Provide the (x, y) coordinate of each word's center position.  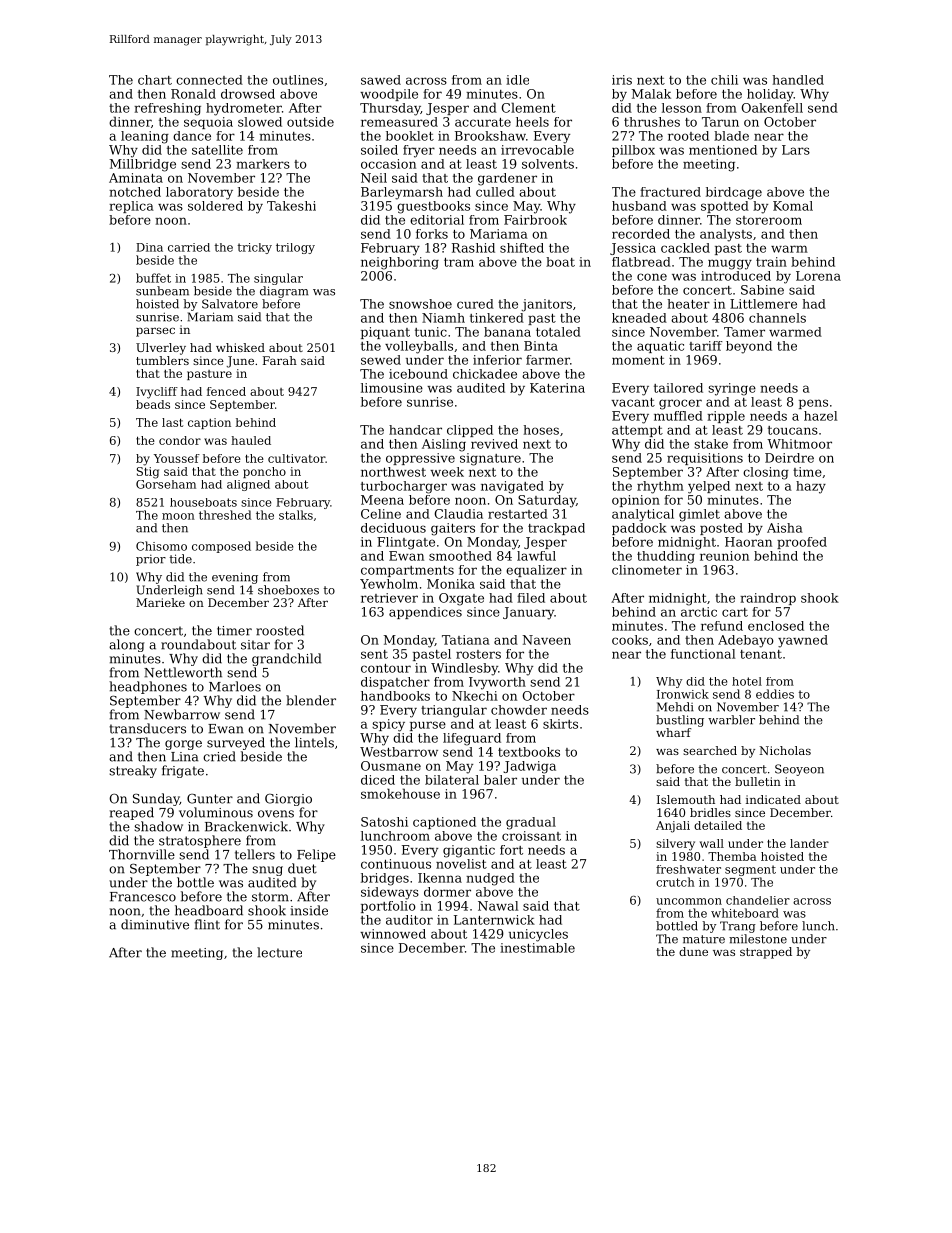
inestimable (537, 948)
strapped (766, 953)
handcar (415, 430)
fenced (226, 391)
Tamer (744, 332)
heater (689, 304)
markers (263, 164)
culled (495, 192)
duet (302, 868)
